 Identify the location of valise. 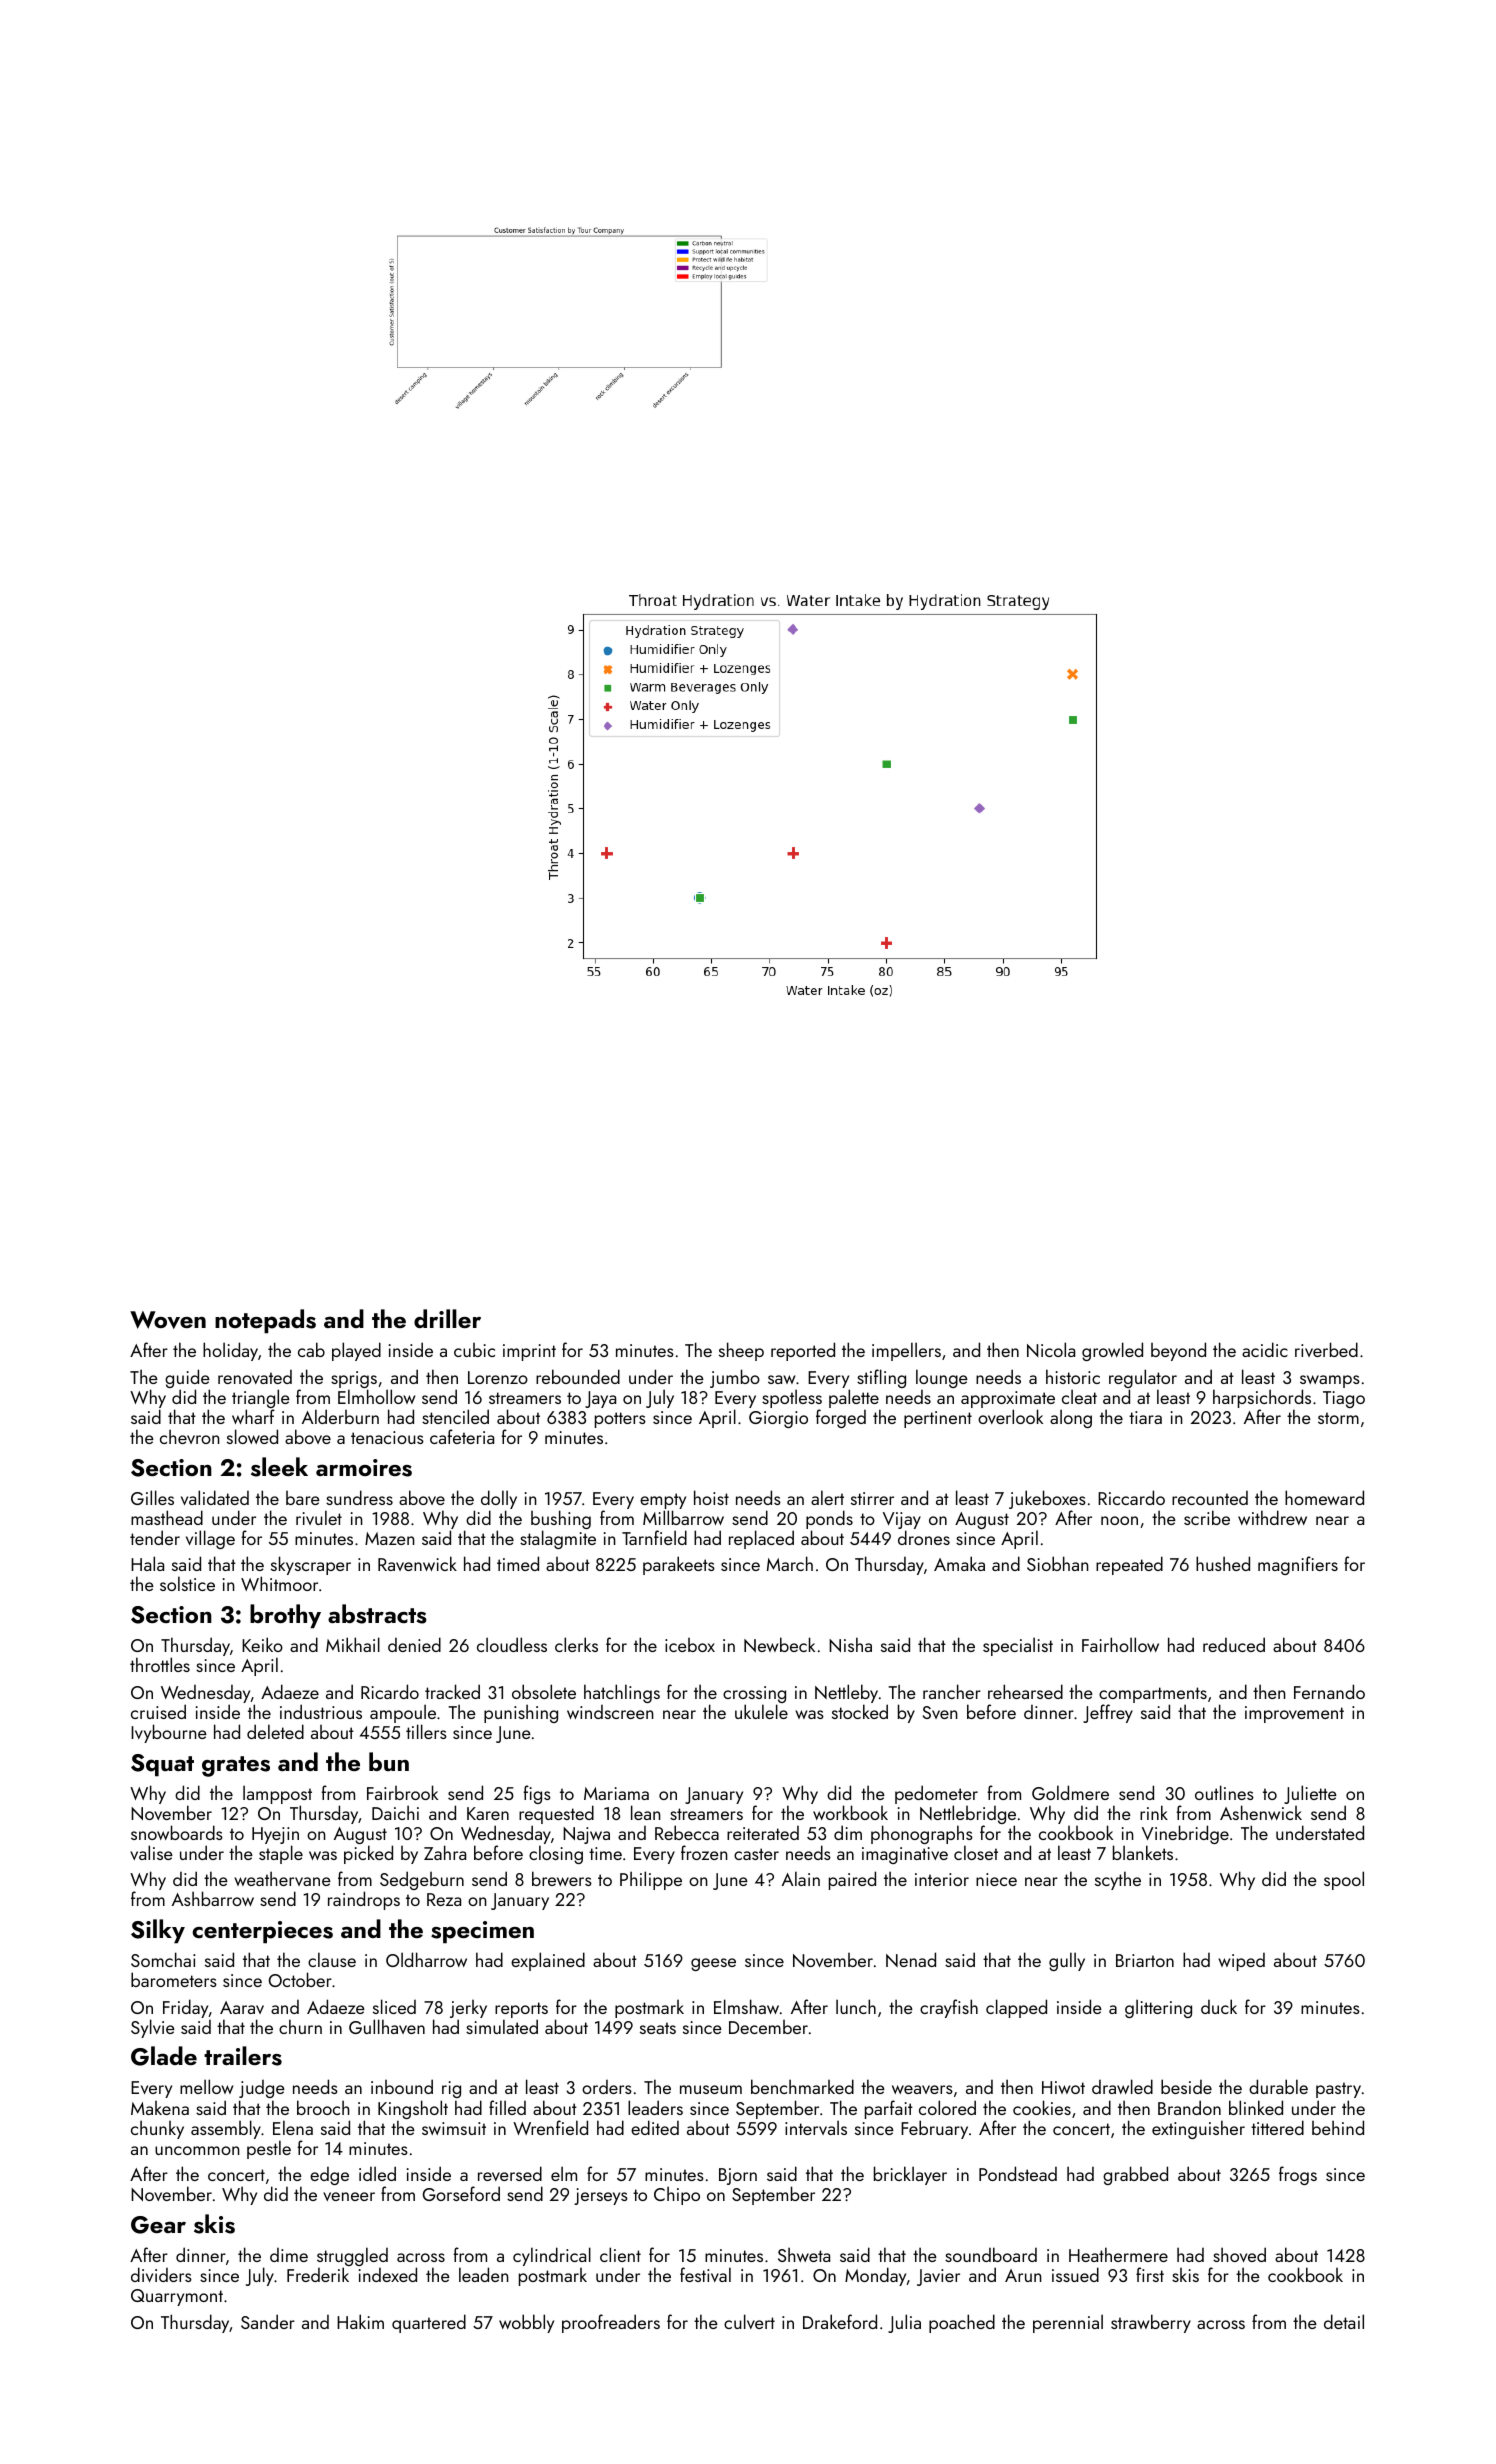
(151, 1852).
